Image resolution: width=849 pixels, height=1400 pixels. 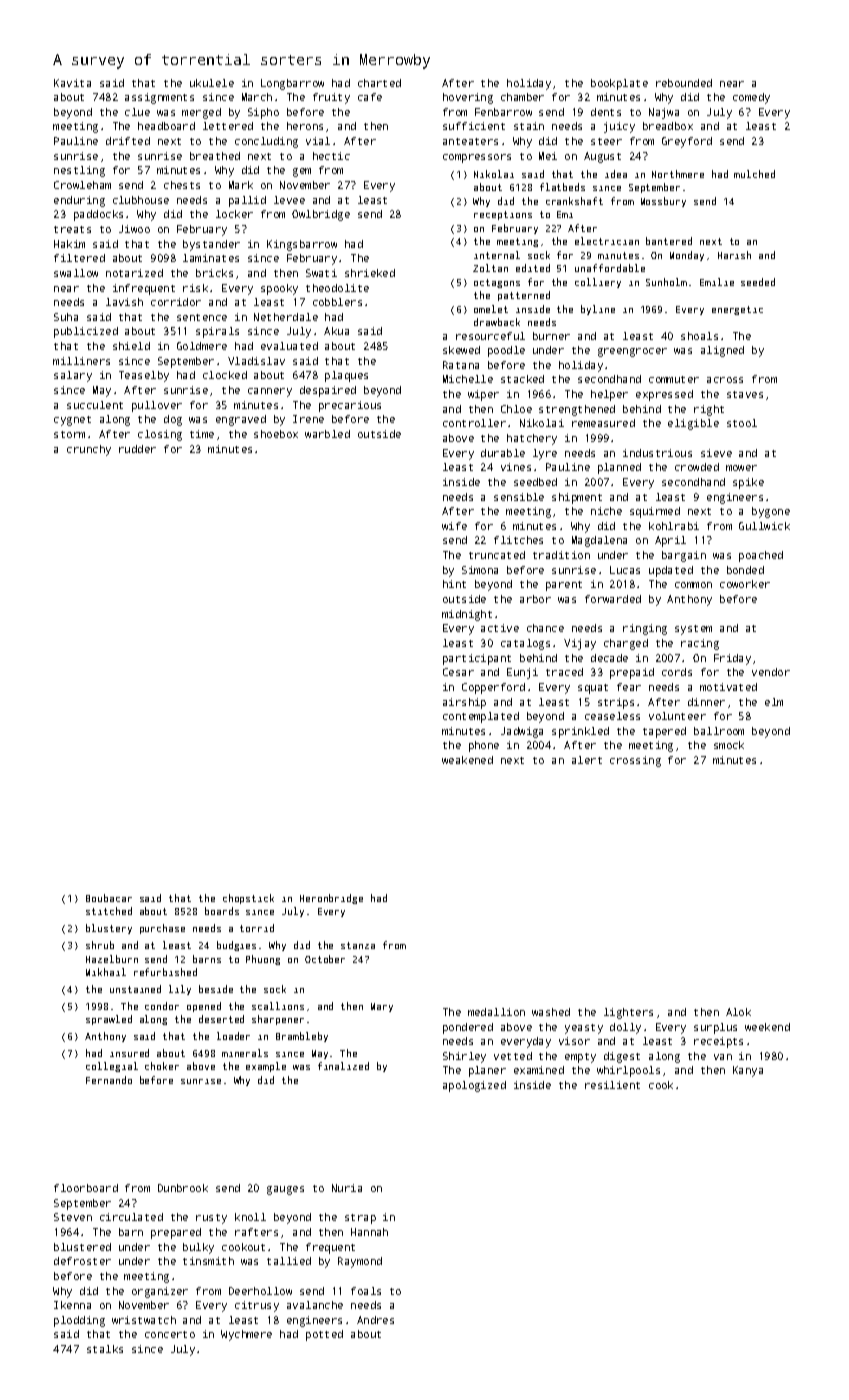 What do you see at coordinates (375, 1320) in the screenshot?
I see `Andres` at bounding box center [375, 1320].
